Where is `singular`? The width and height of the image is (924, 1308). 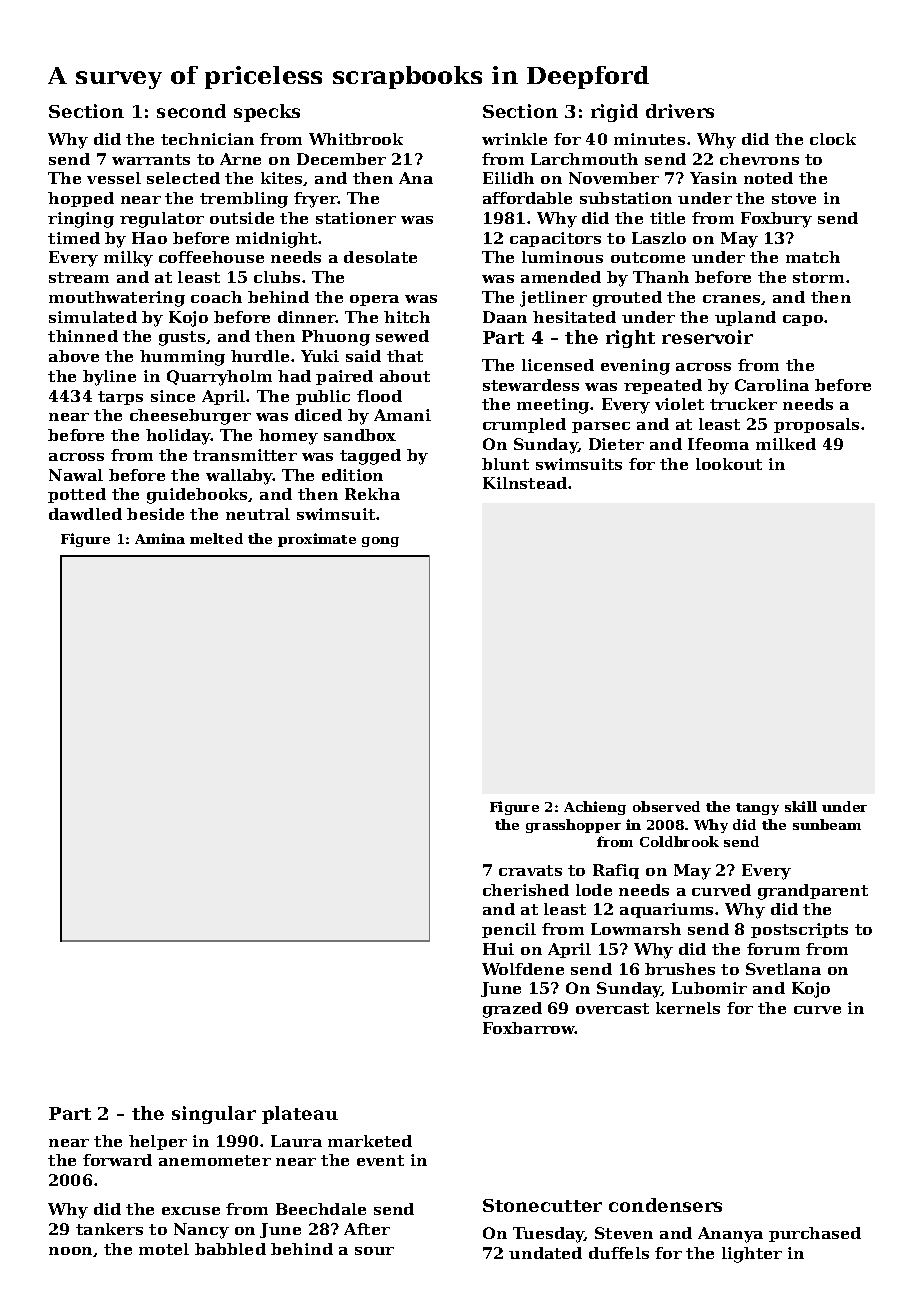 singular is located at coordinates (214, 1115).
